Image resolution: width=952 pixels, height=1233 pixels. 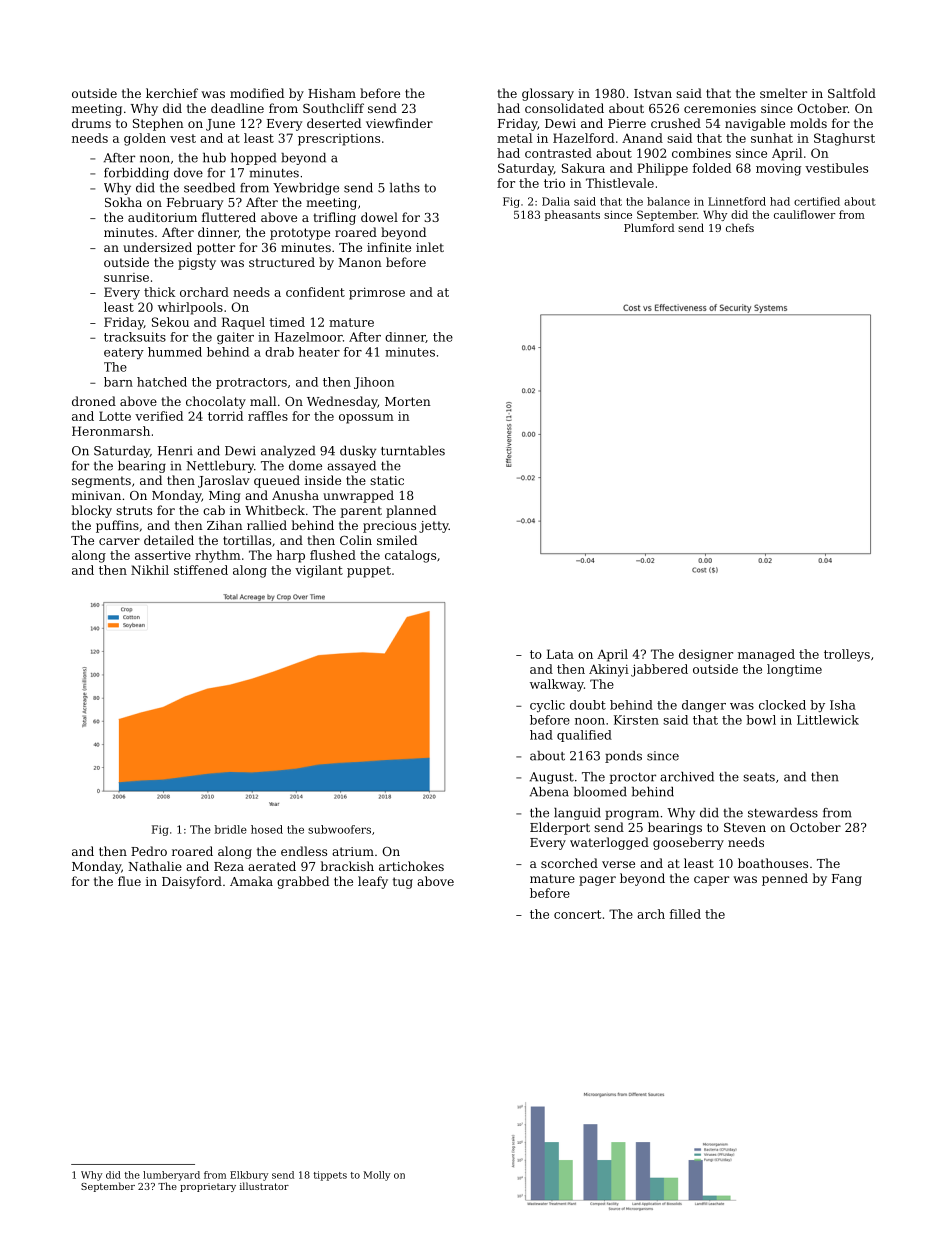 I want to click on opossum, so click(x=366, y=419).
